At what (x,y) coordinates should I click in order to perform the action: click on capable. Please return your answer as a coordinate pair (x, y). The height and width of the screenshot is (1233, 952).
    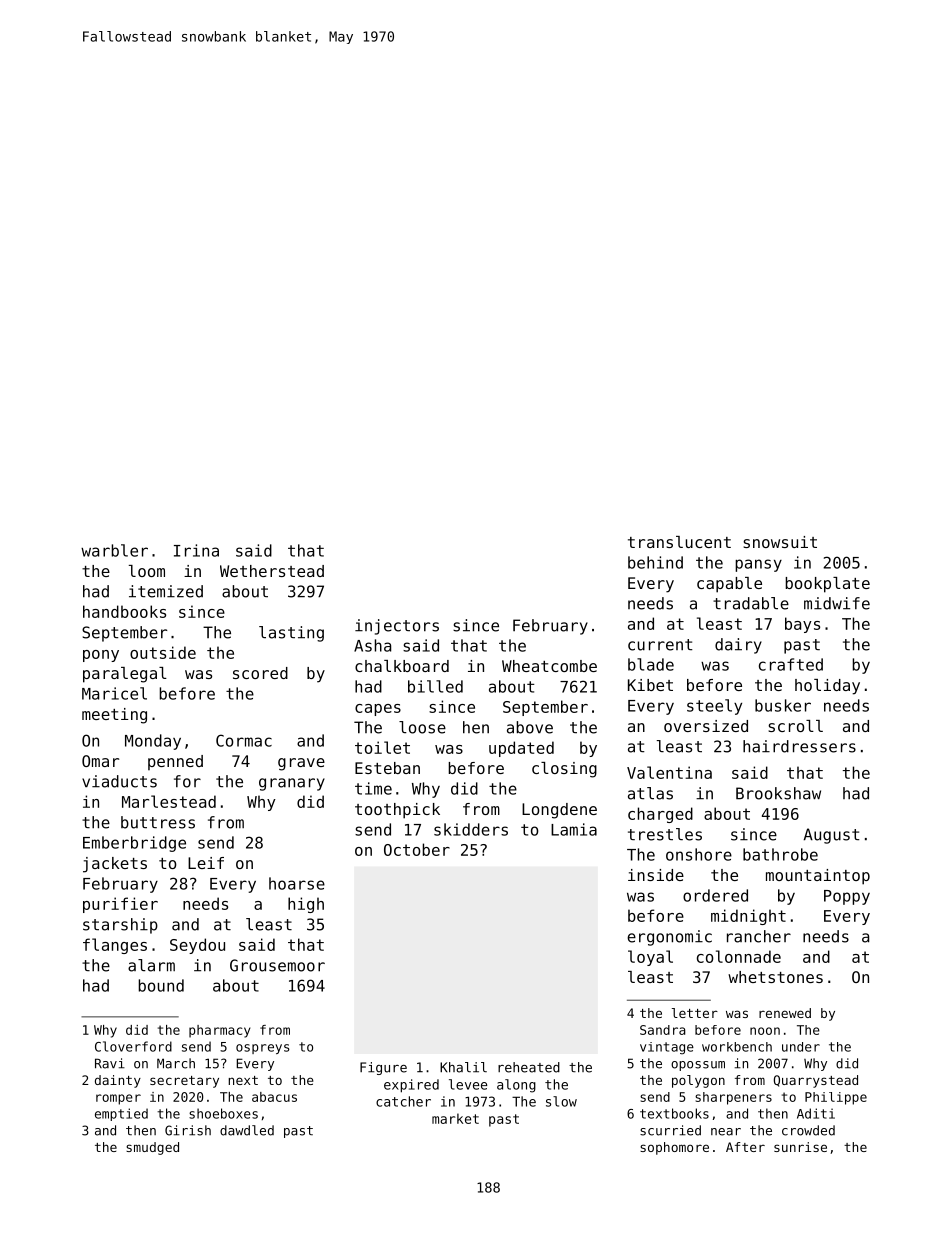
    Looking at the image, I should click on (729, 585).
